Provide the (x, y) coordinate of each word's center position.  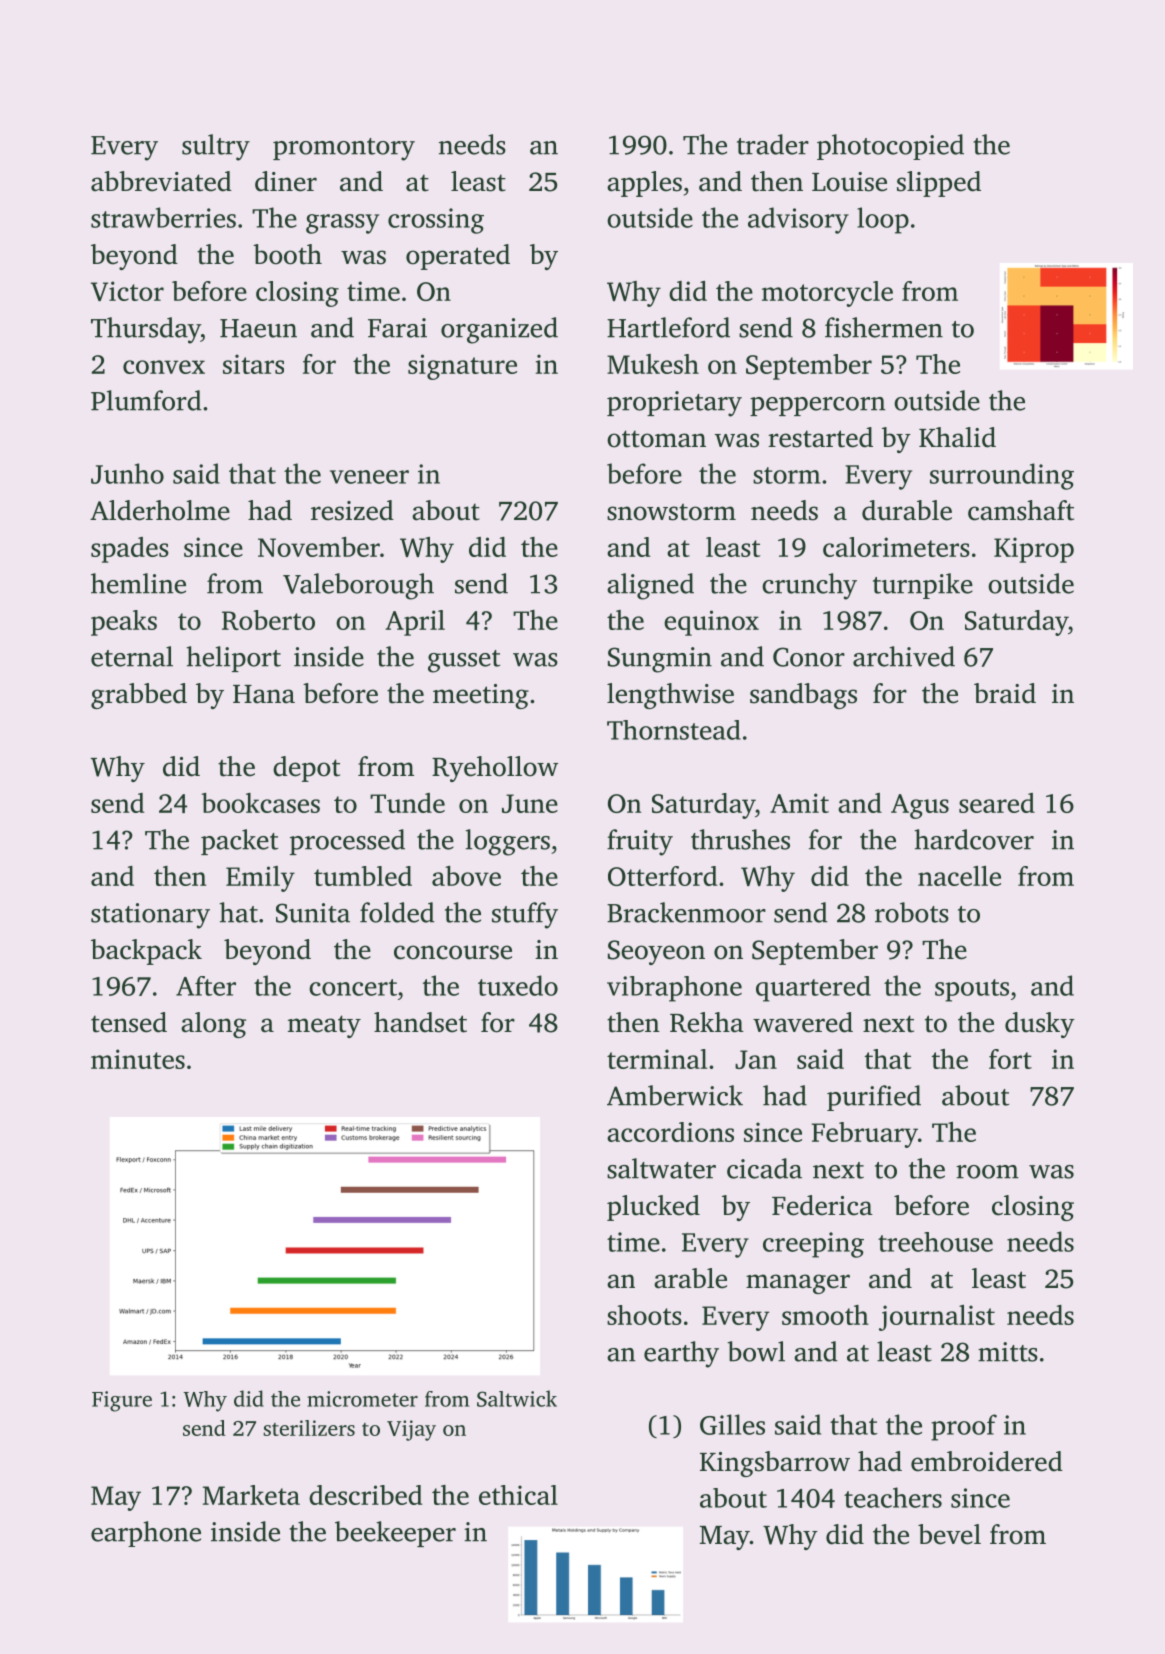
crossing (436, 221)
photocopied (890, 147)
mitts (1008, 1352)
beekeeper (395, 1534)
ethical (518, 1495)
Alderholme (160, 510)
